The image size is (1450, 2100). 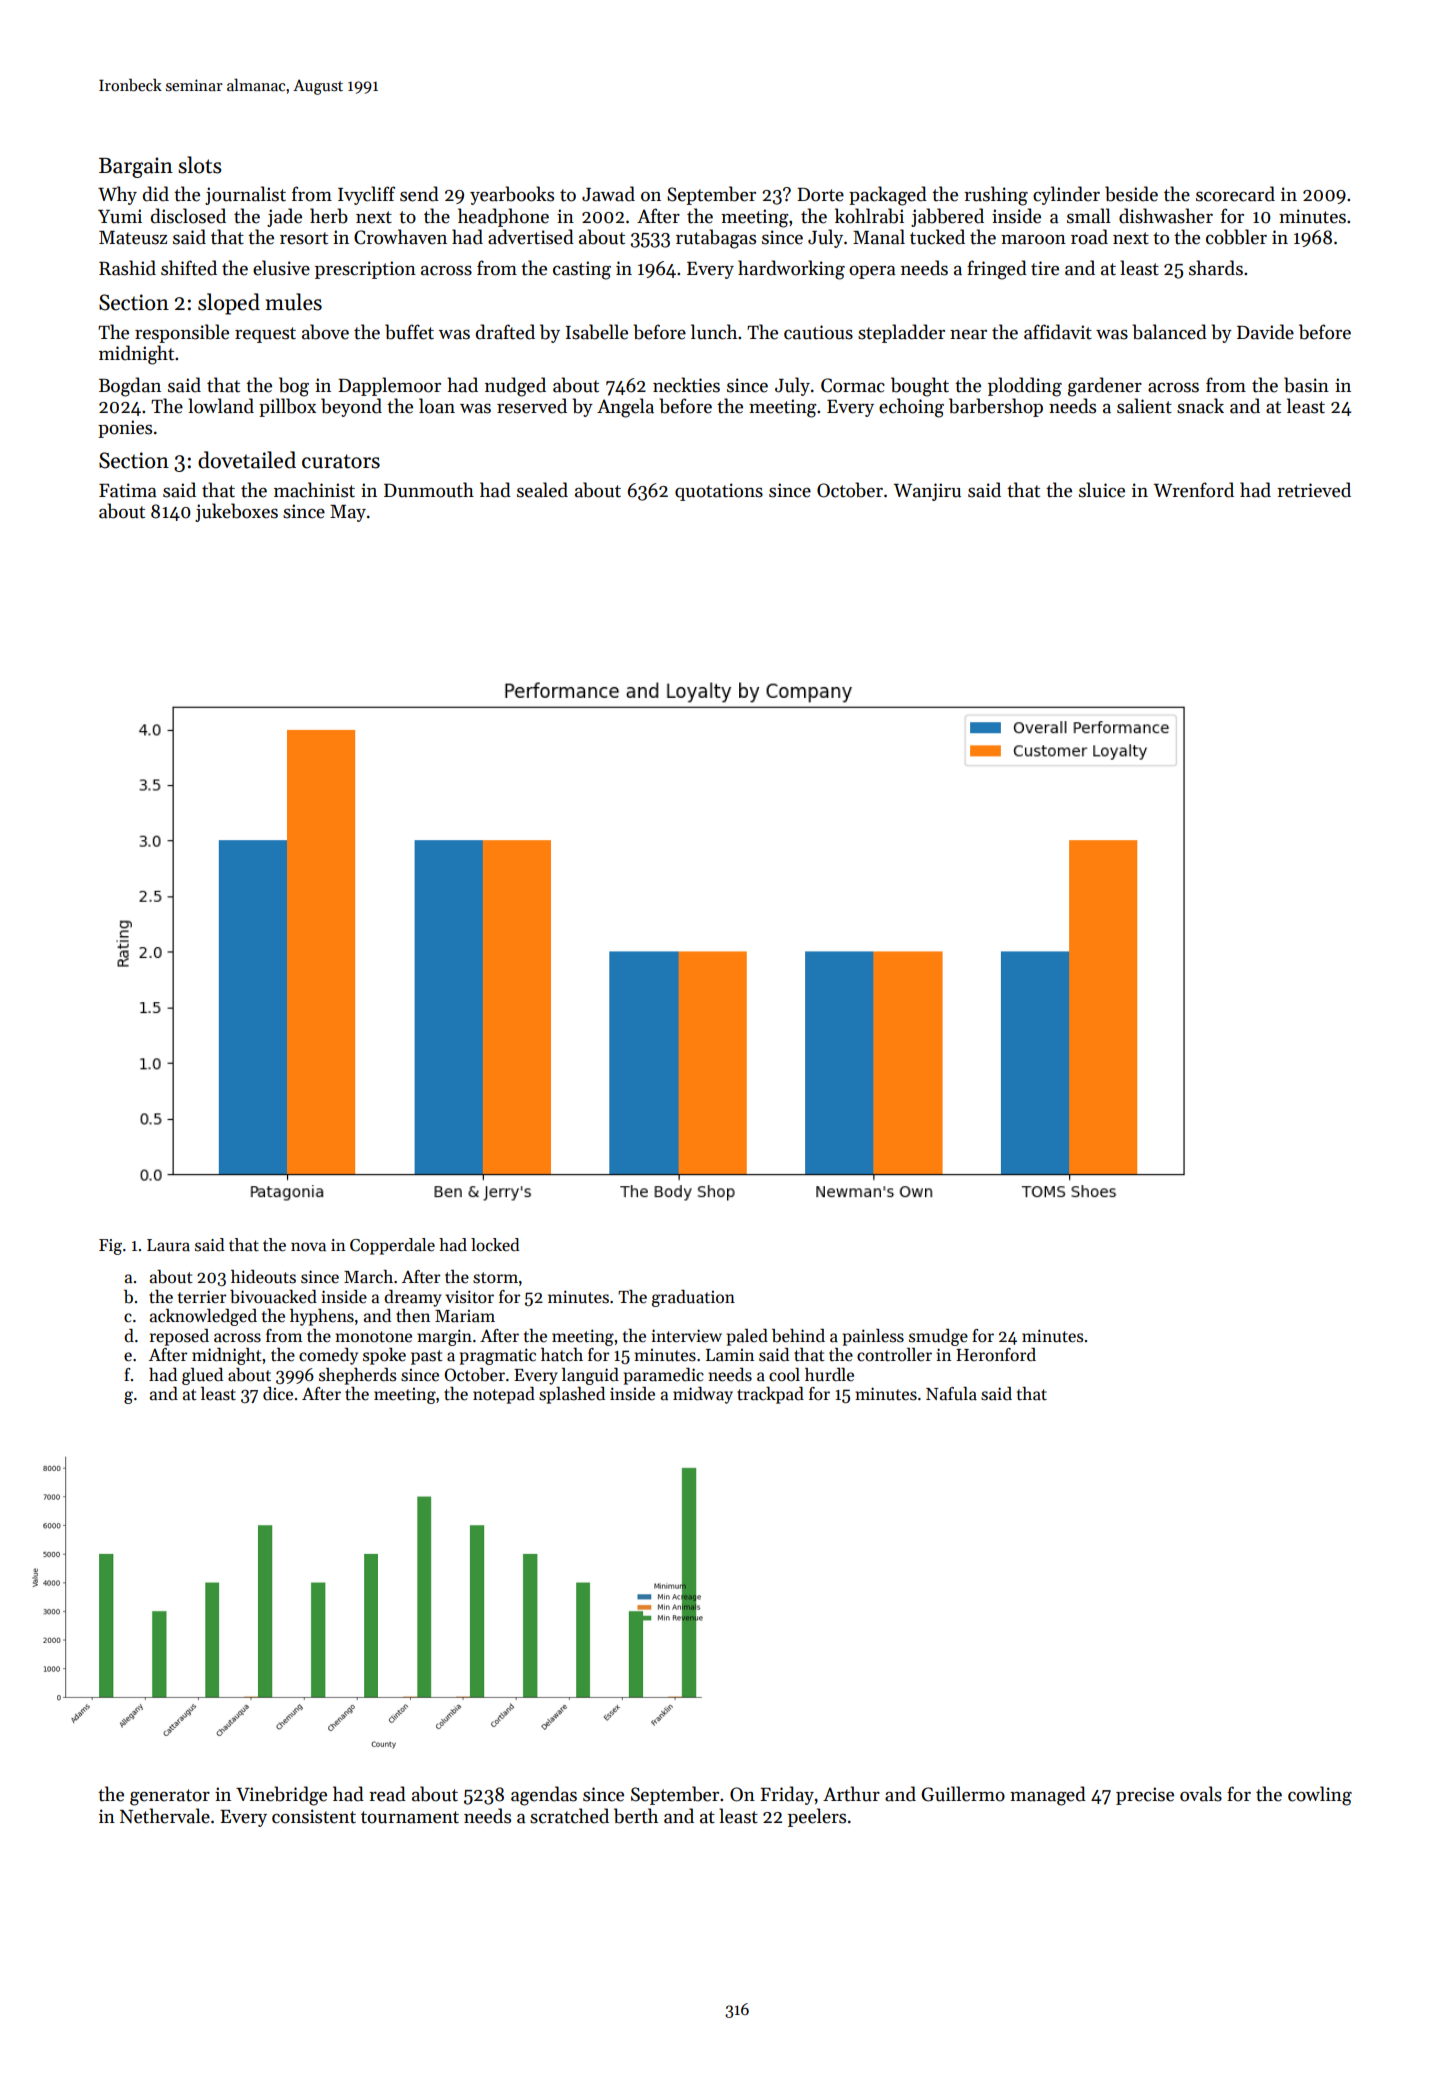 What do you see at coordinates (996, 1355) in the image?
I see `Heronford` at bounding box center [996, 1355].
